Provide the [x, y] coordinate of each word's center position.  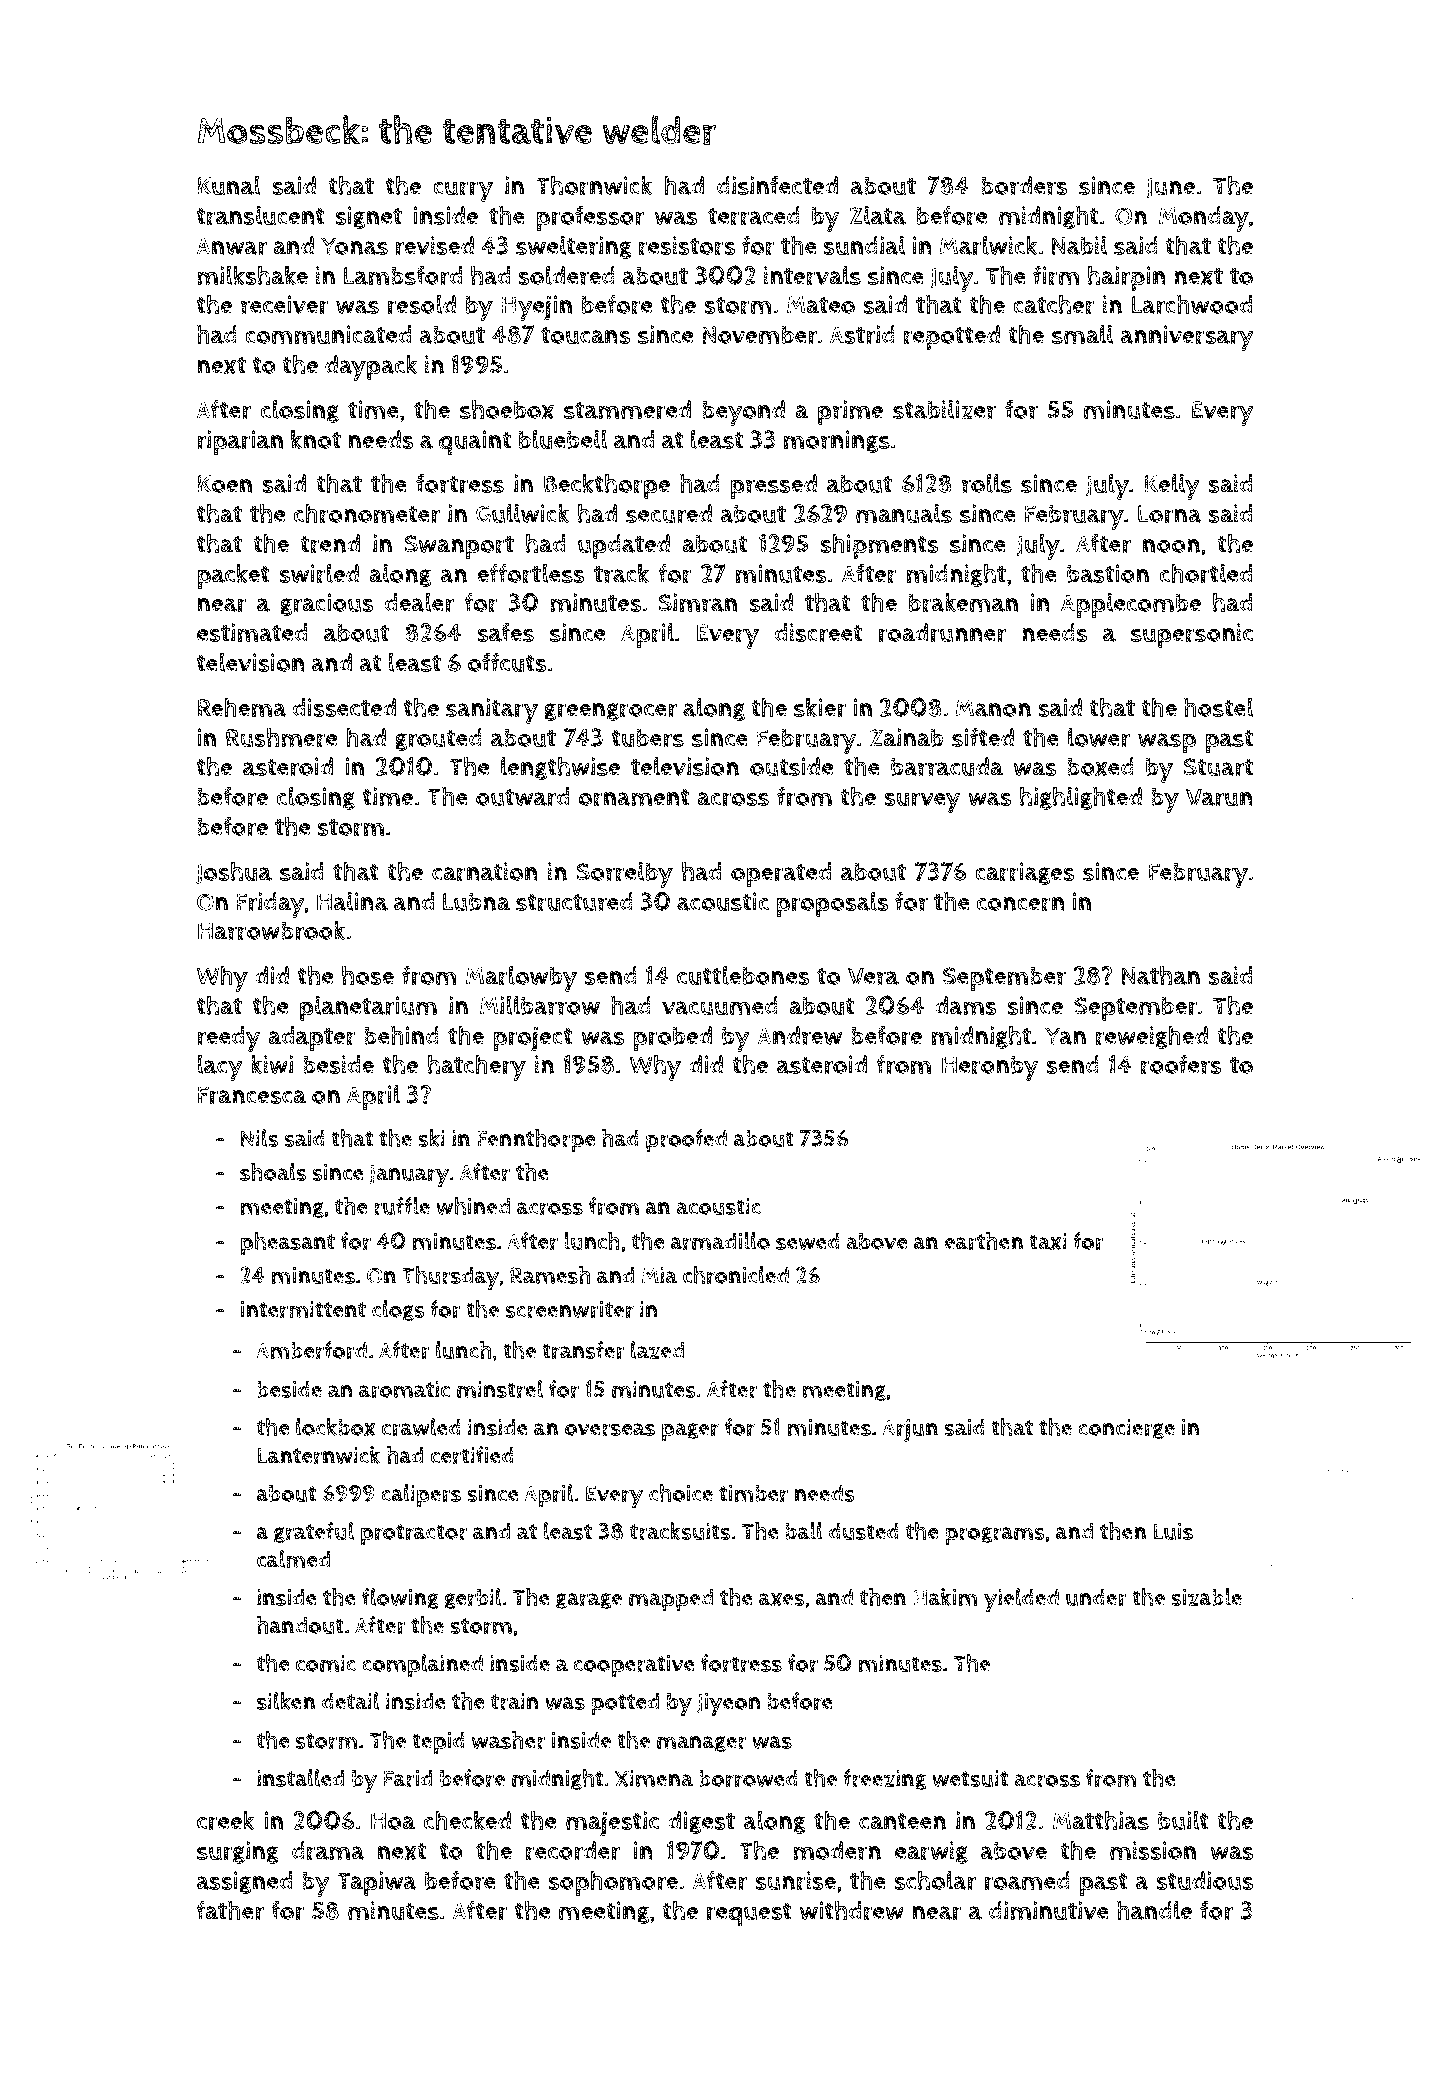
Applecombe [1131, 605]
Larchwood [1191, 304]
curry [463, 191]
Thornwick [594, 185]
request [749, 1914]
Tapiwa [377, 1883]
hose [368, 975]
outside [791, 766]
